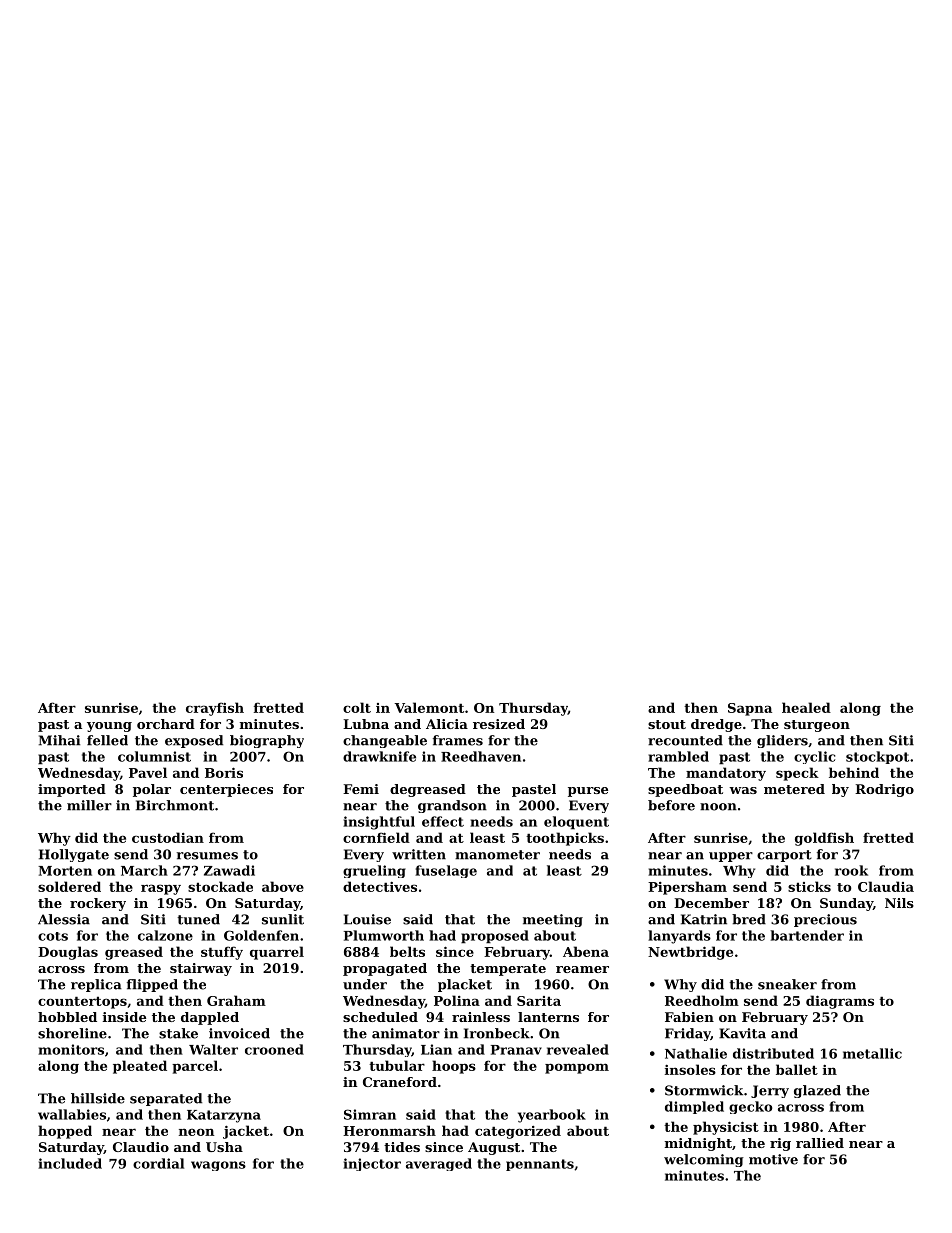 The image size is (952, 1233). What do you see at coordinates (439, 1164) in the image?
I see `averaged` at bounding box center [439, 1164].
